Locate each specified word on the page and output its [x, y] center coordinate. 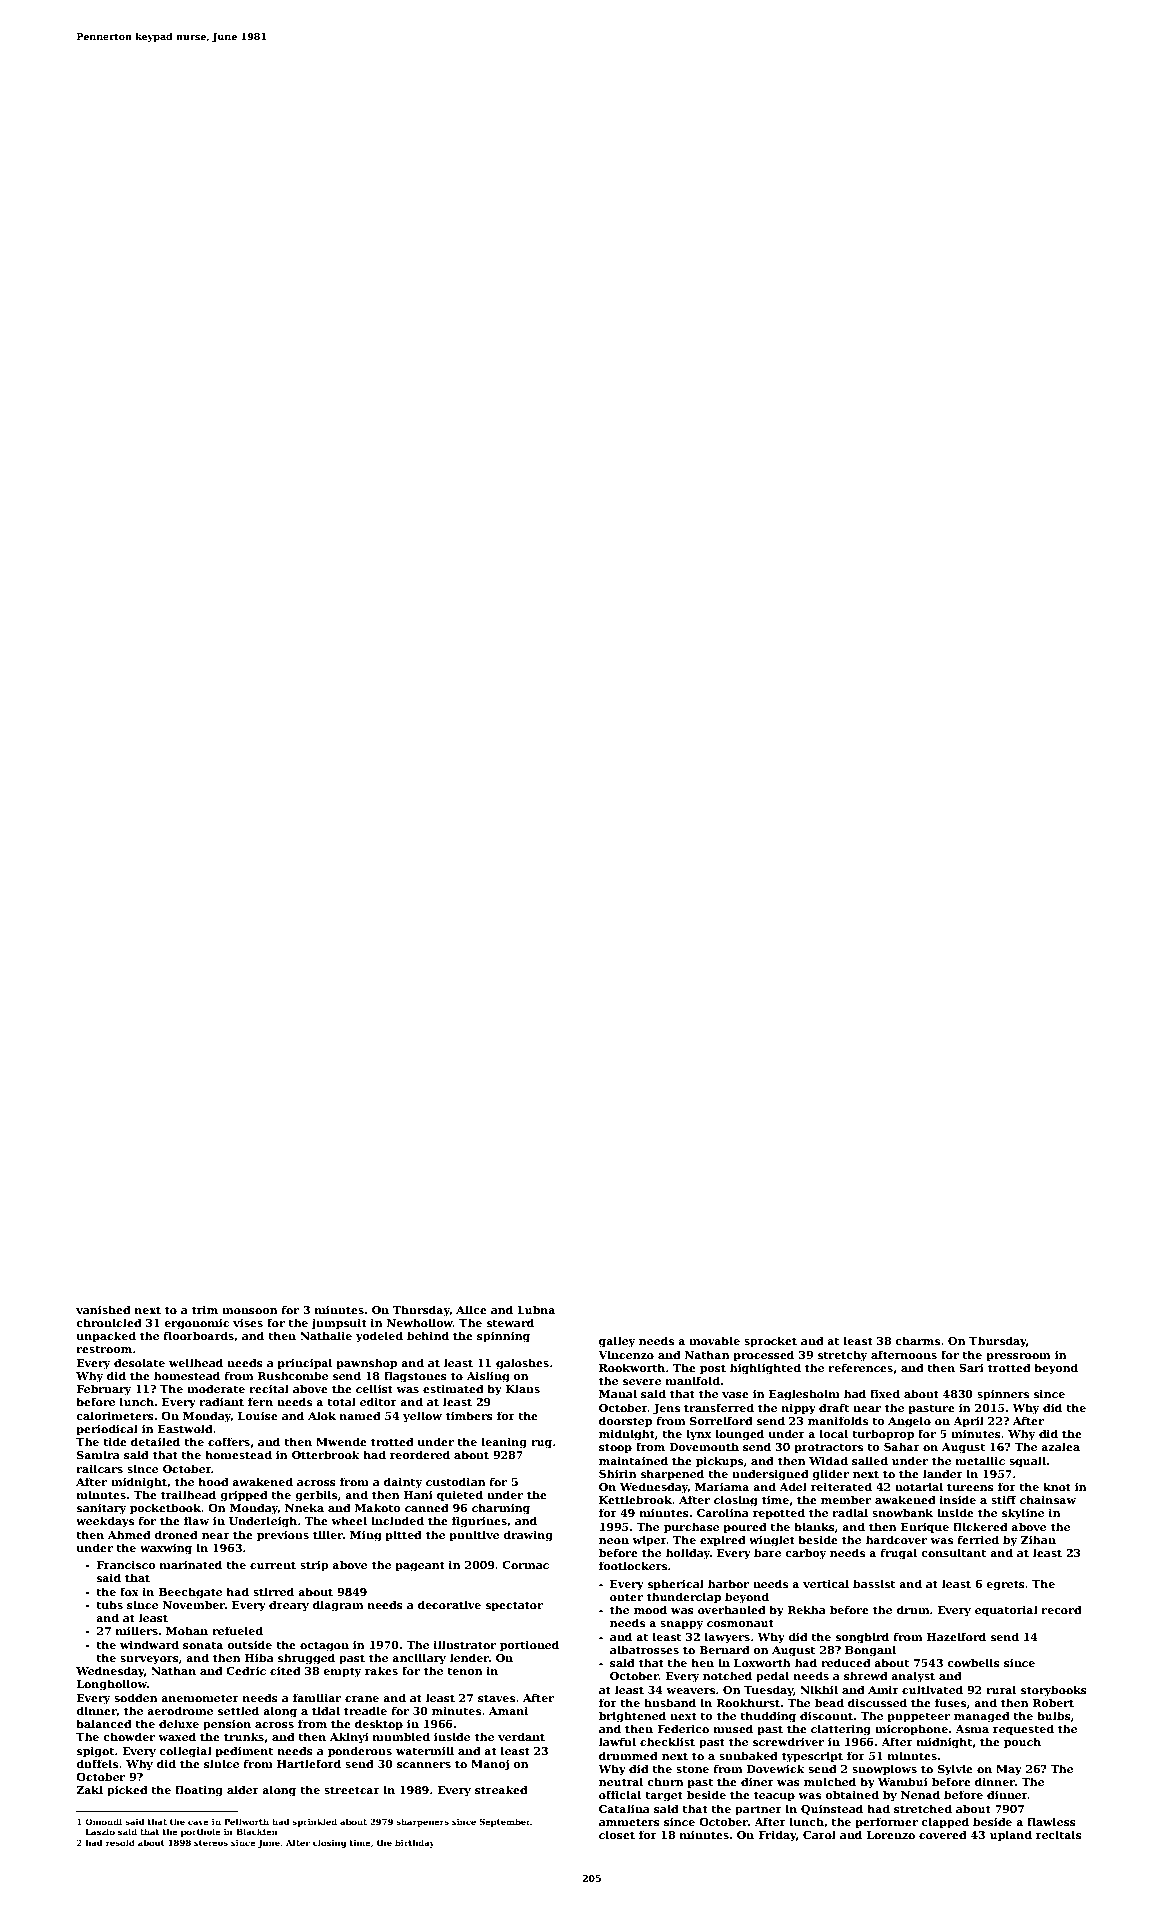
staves [496, 1698]
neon [614, 1541]
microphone [911, 1730]
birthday [415, 1843]
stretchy [842, 1356]
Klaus [523, 1388]
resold [120, 1842]
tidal [326, 1710]
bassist [874, 1583]
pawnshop [366, 1364]
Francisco [126, 1565]
